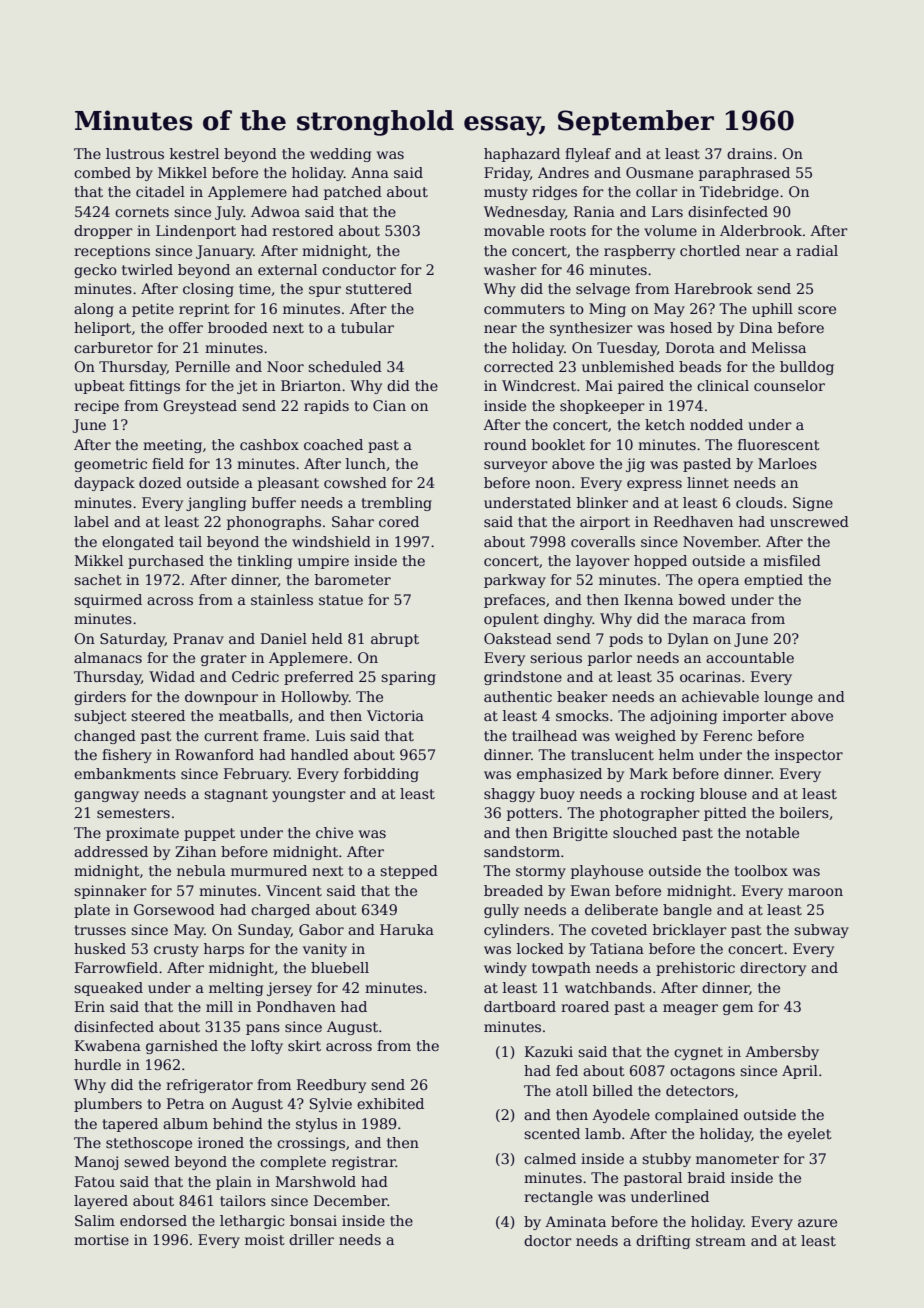 The image size is (924, 1308). I want to click on counselor, so click(789, 385).
